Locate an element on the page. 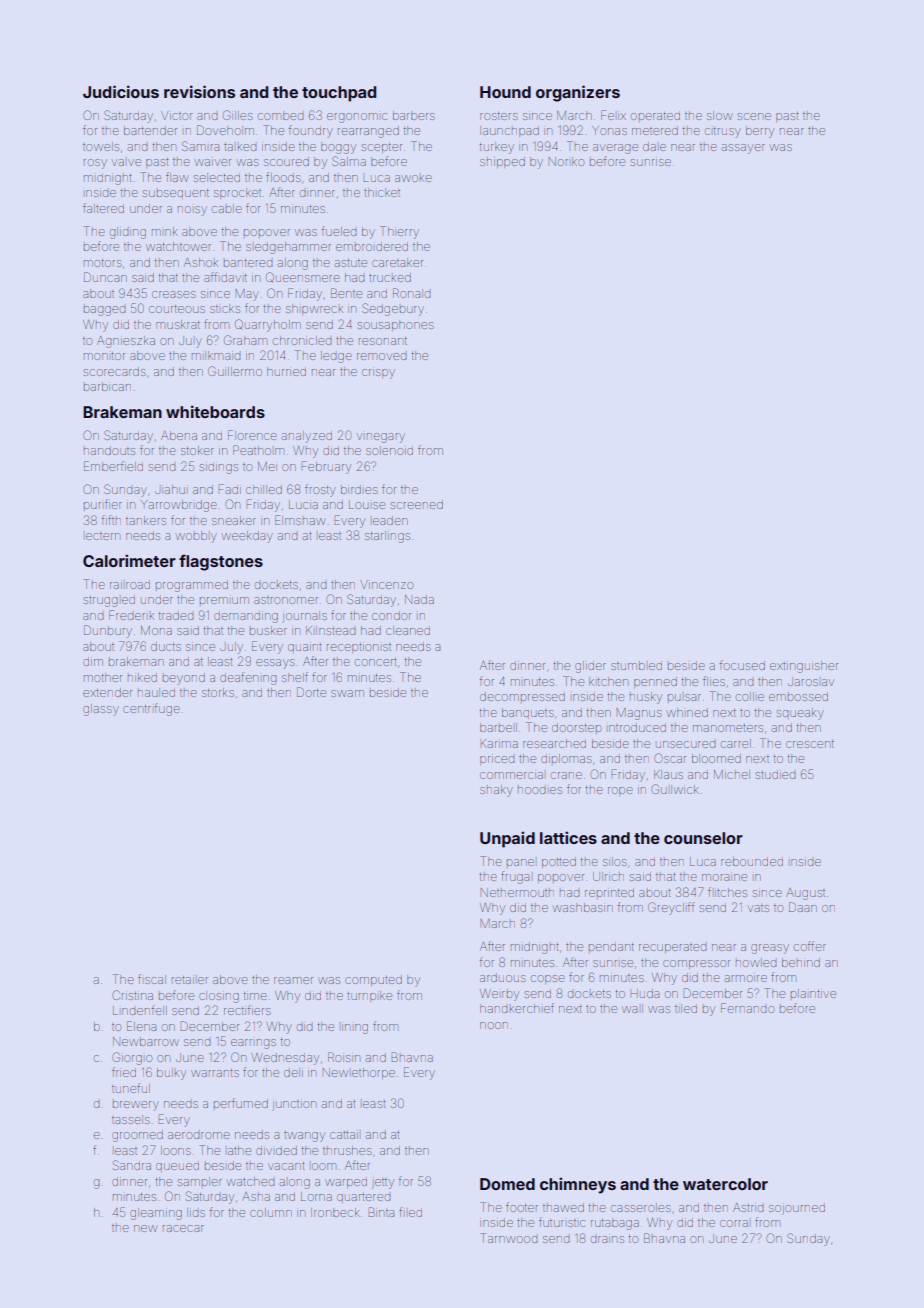  footer is located at coordinates (522, 1207).
